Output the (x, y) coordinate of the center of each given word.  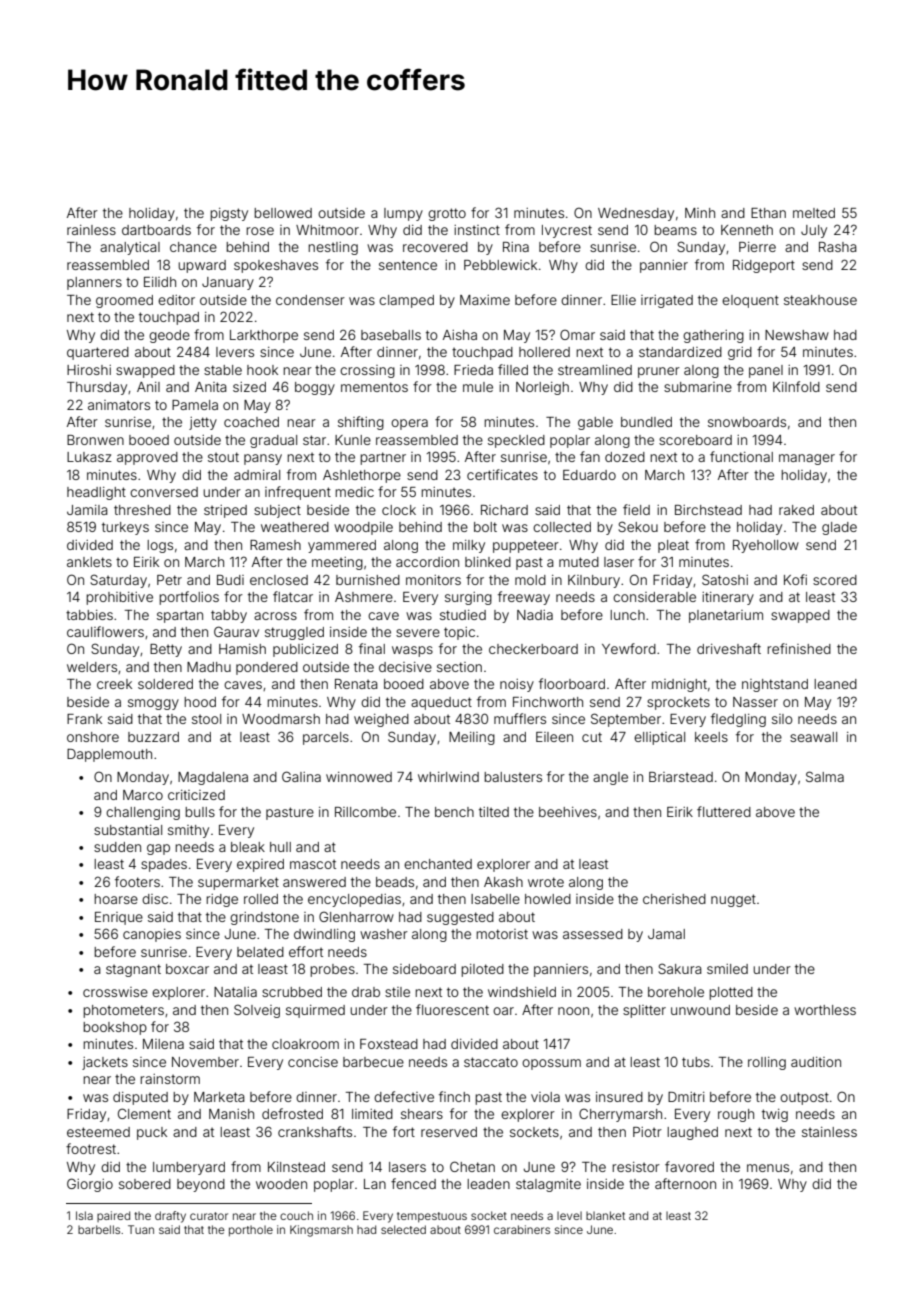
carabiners (522, 1229)
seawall (813, 737)
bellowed (283, 213)
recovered (435, 247)
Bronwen (95, 440)
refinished (799, 648)
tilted (494, 812)
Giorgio (90, 1185)
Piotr (647, 1132)
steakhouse (820, 300)
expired (260, 865)
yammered (342, 546)
